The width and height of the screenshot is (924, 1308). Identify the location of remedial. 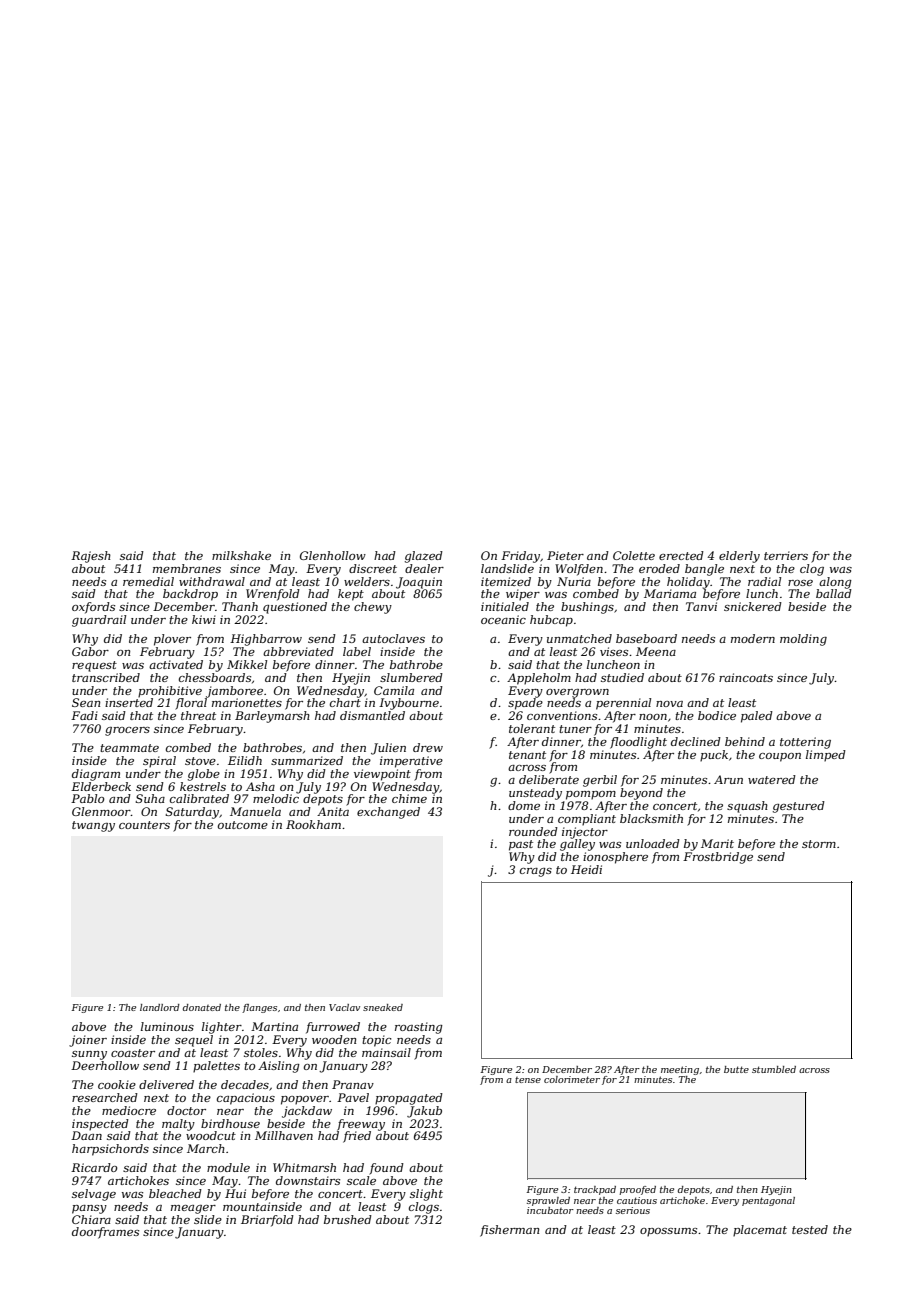
(148, 581).
